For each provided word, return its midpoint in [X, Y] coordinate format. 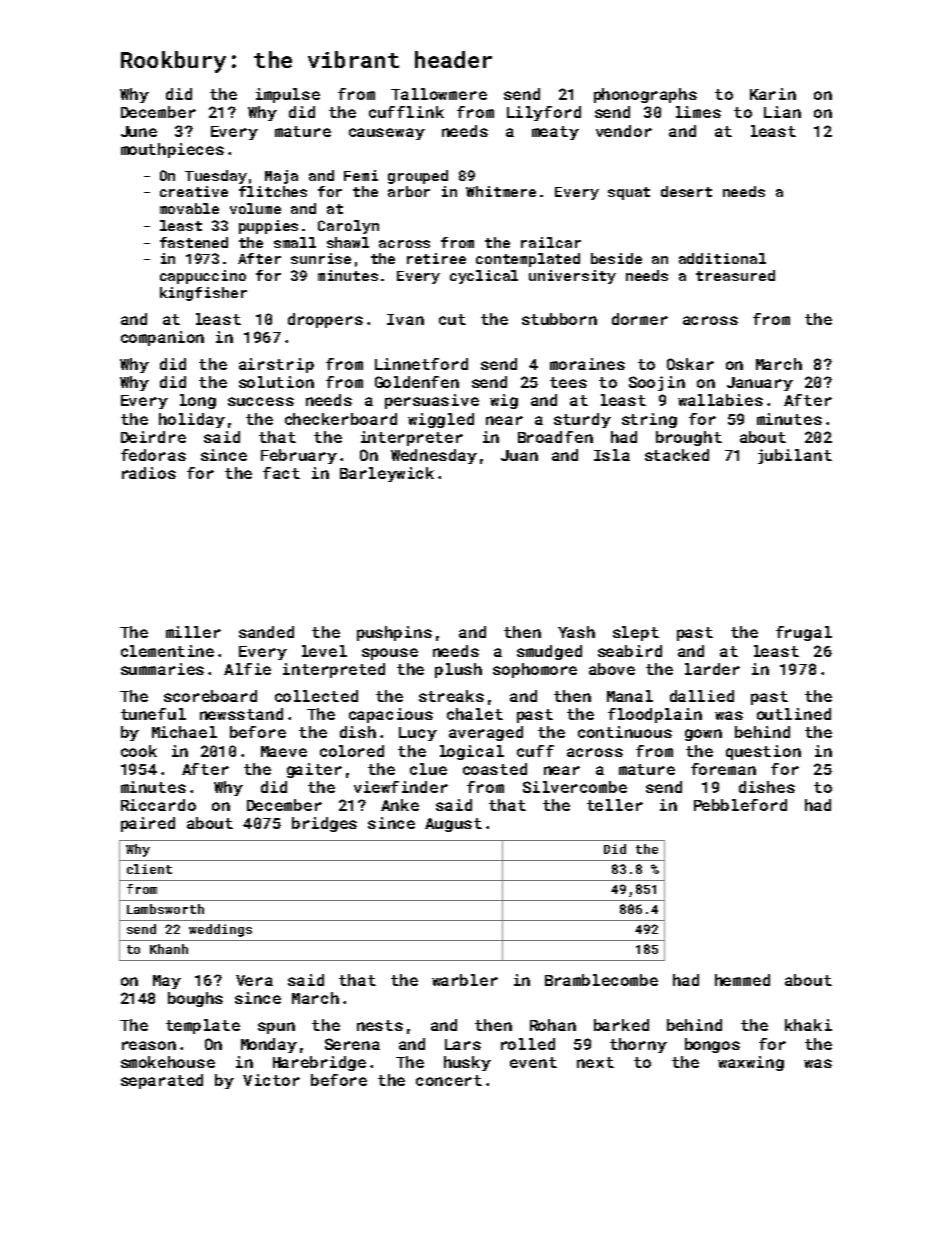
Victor [271, 1080]
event [533, 1062]
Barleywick [387, 474]
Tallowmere [439, 94]
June [139, 131]
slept [636, 633]
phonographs [645, 95]
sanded [266, 632]
